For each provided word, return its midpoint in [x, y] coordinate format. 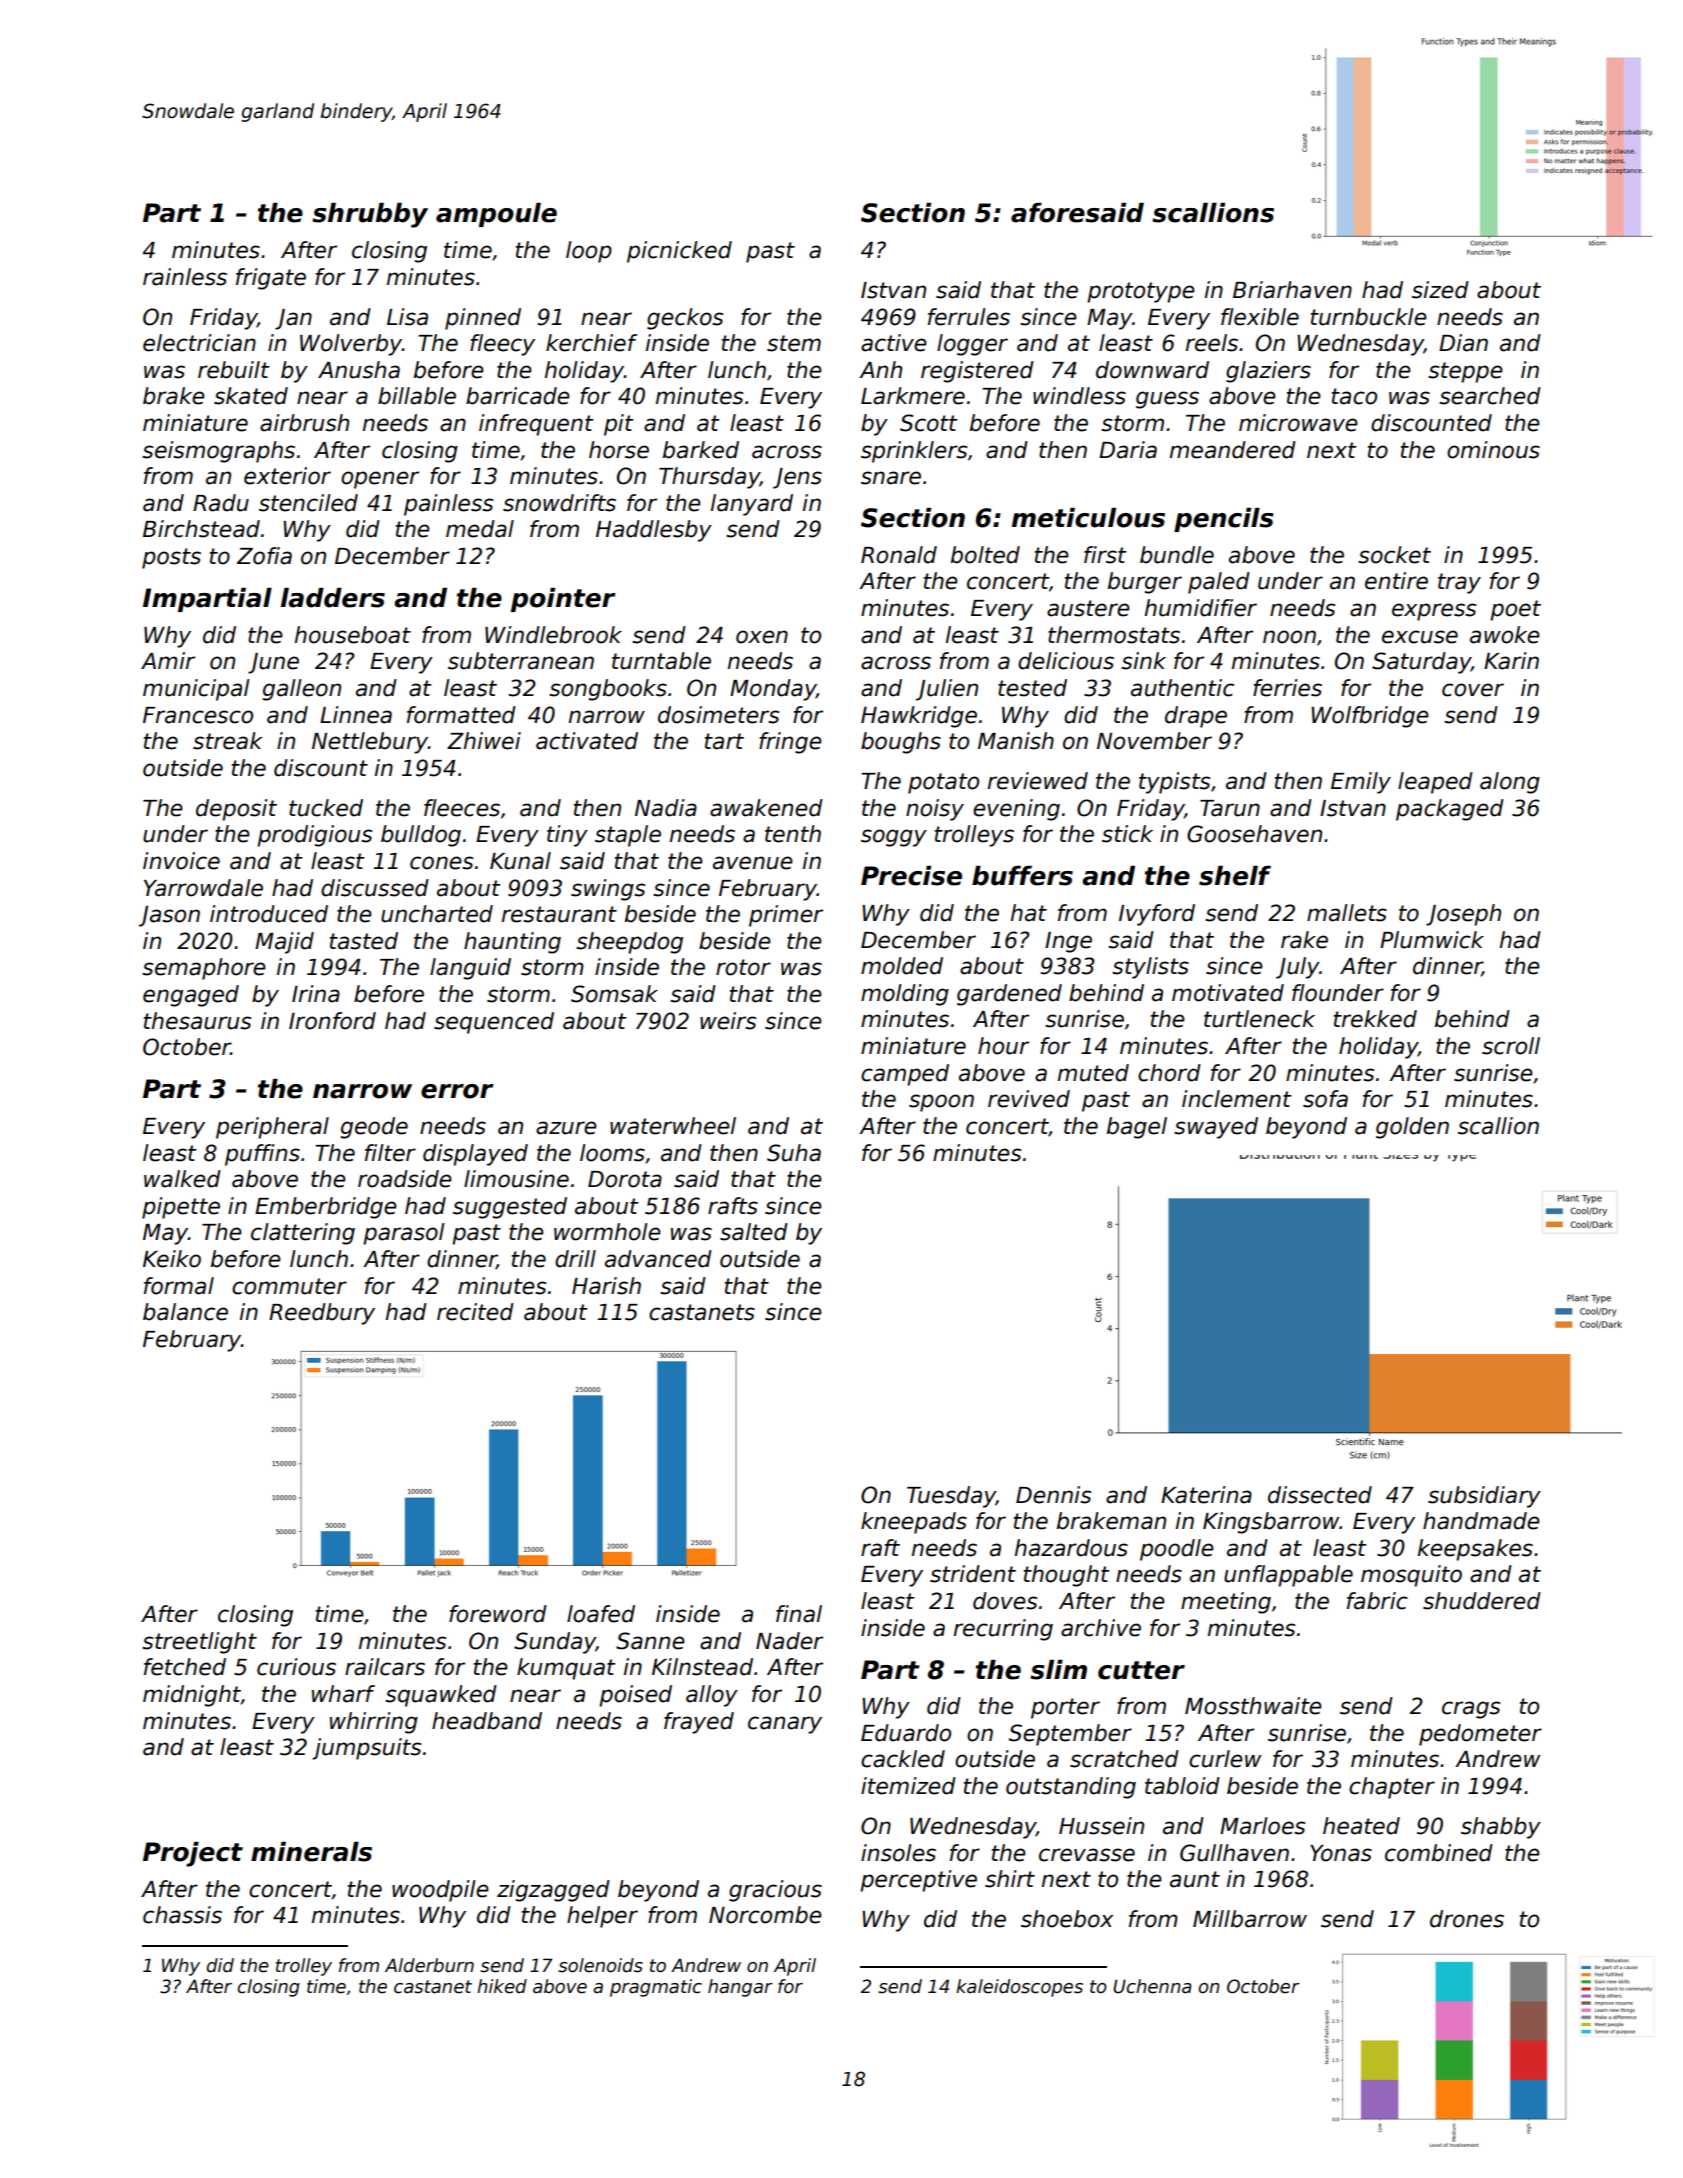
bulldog [421, 836]
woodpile [440, 1891]
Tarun [1230, 808]
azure [566, 1128]
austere [1088, 608]
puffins [262, 1155]
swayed [1216, 1128]
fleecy [502, 345]
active [894, 343]
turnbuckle [1369, 317]
